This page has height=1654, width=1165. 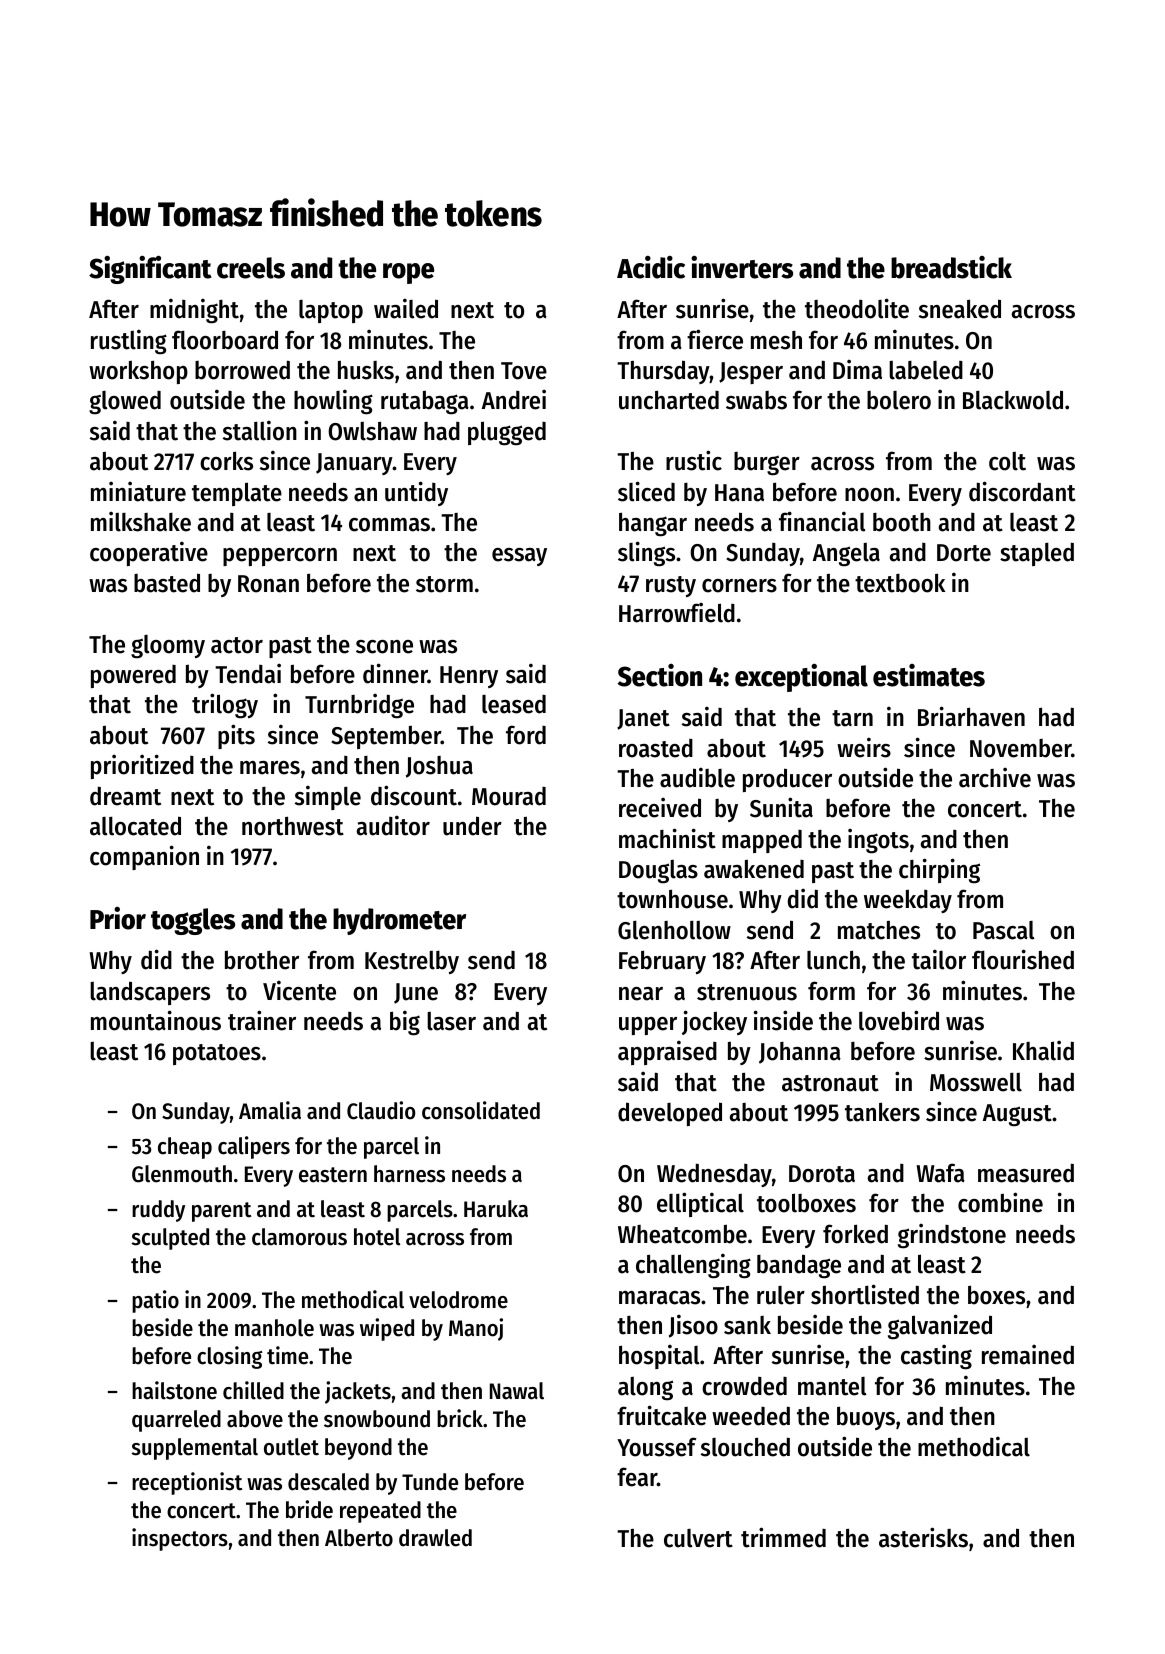 What do you see at coordinates (657, 1447) in the page?
I see `Youssef` at bounding box center [657, 1447].
